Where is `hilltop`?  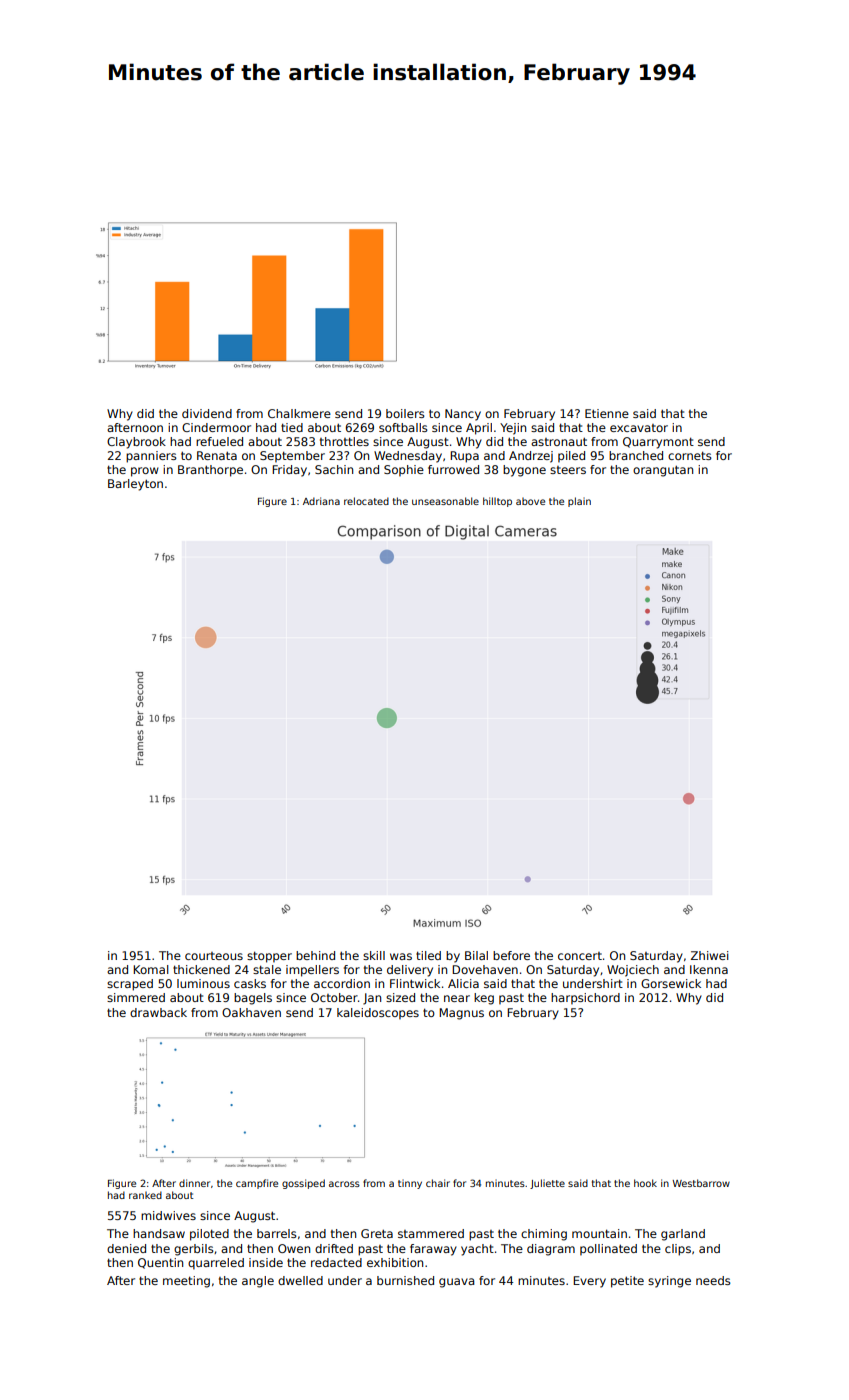
hilltop is located at coordinates (497, 502).
